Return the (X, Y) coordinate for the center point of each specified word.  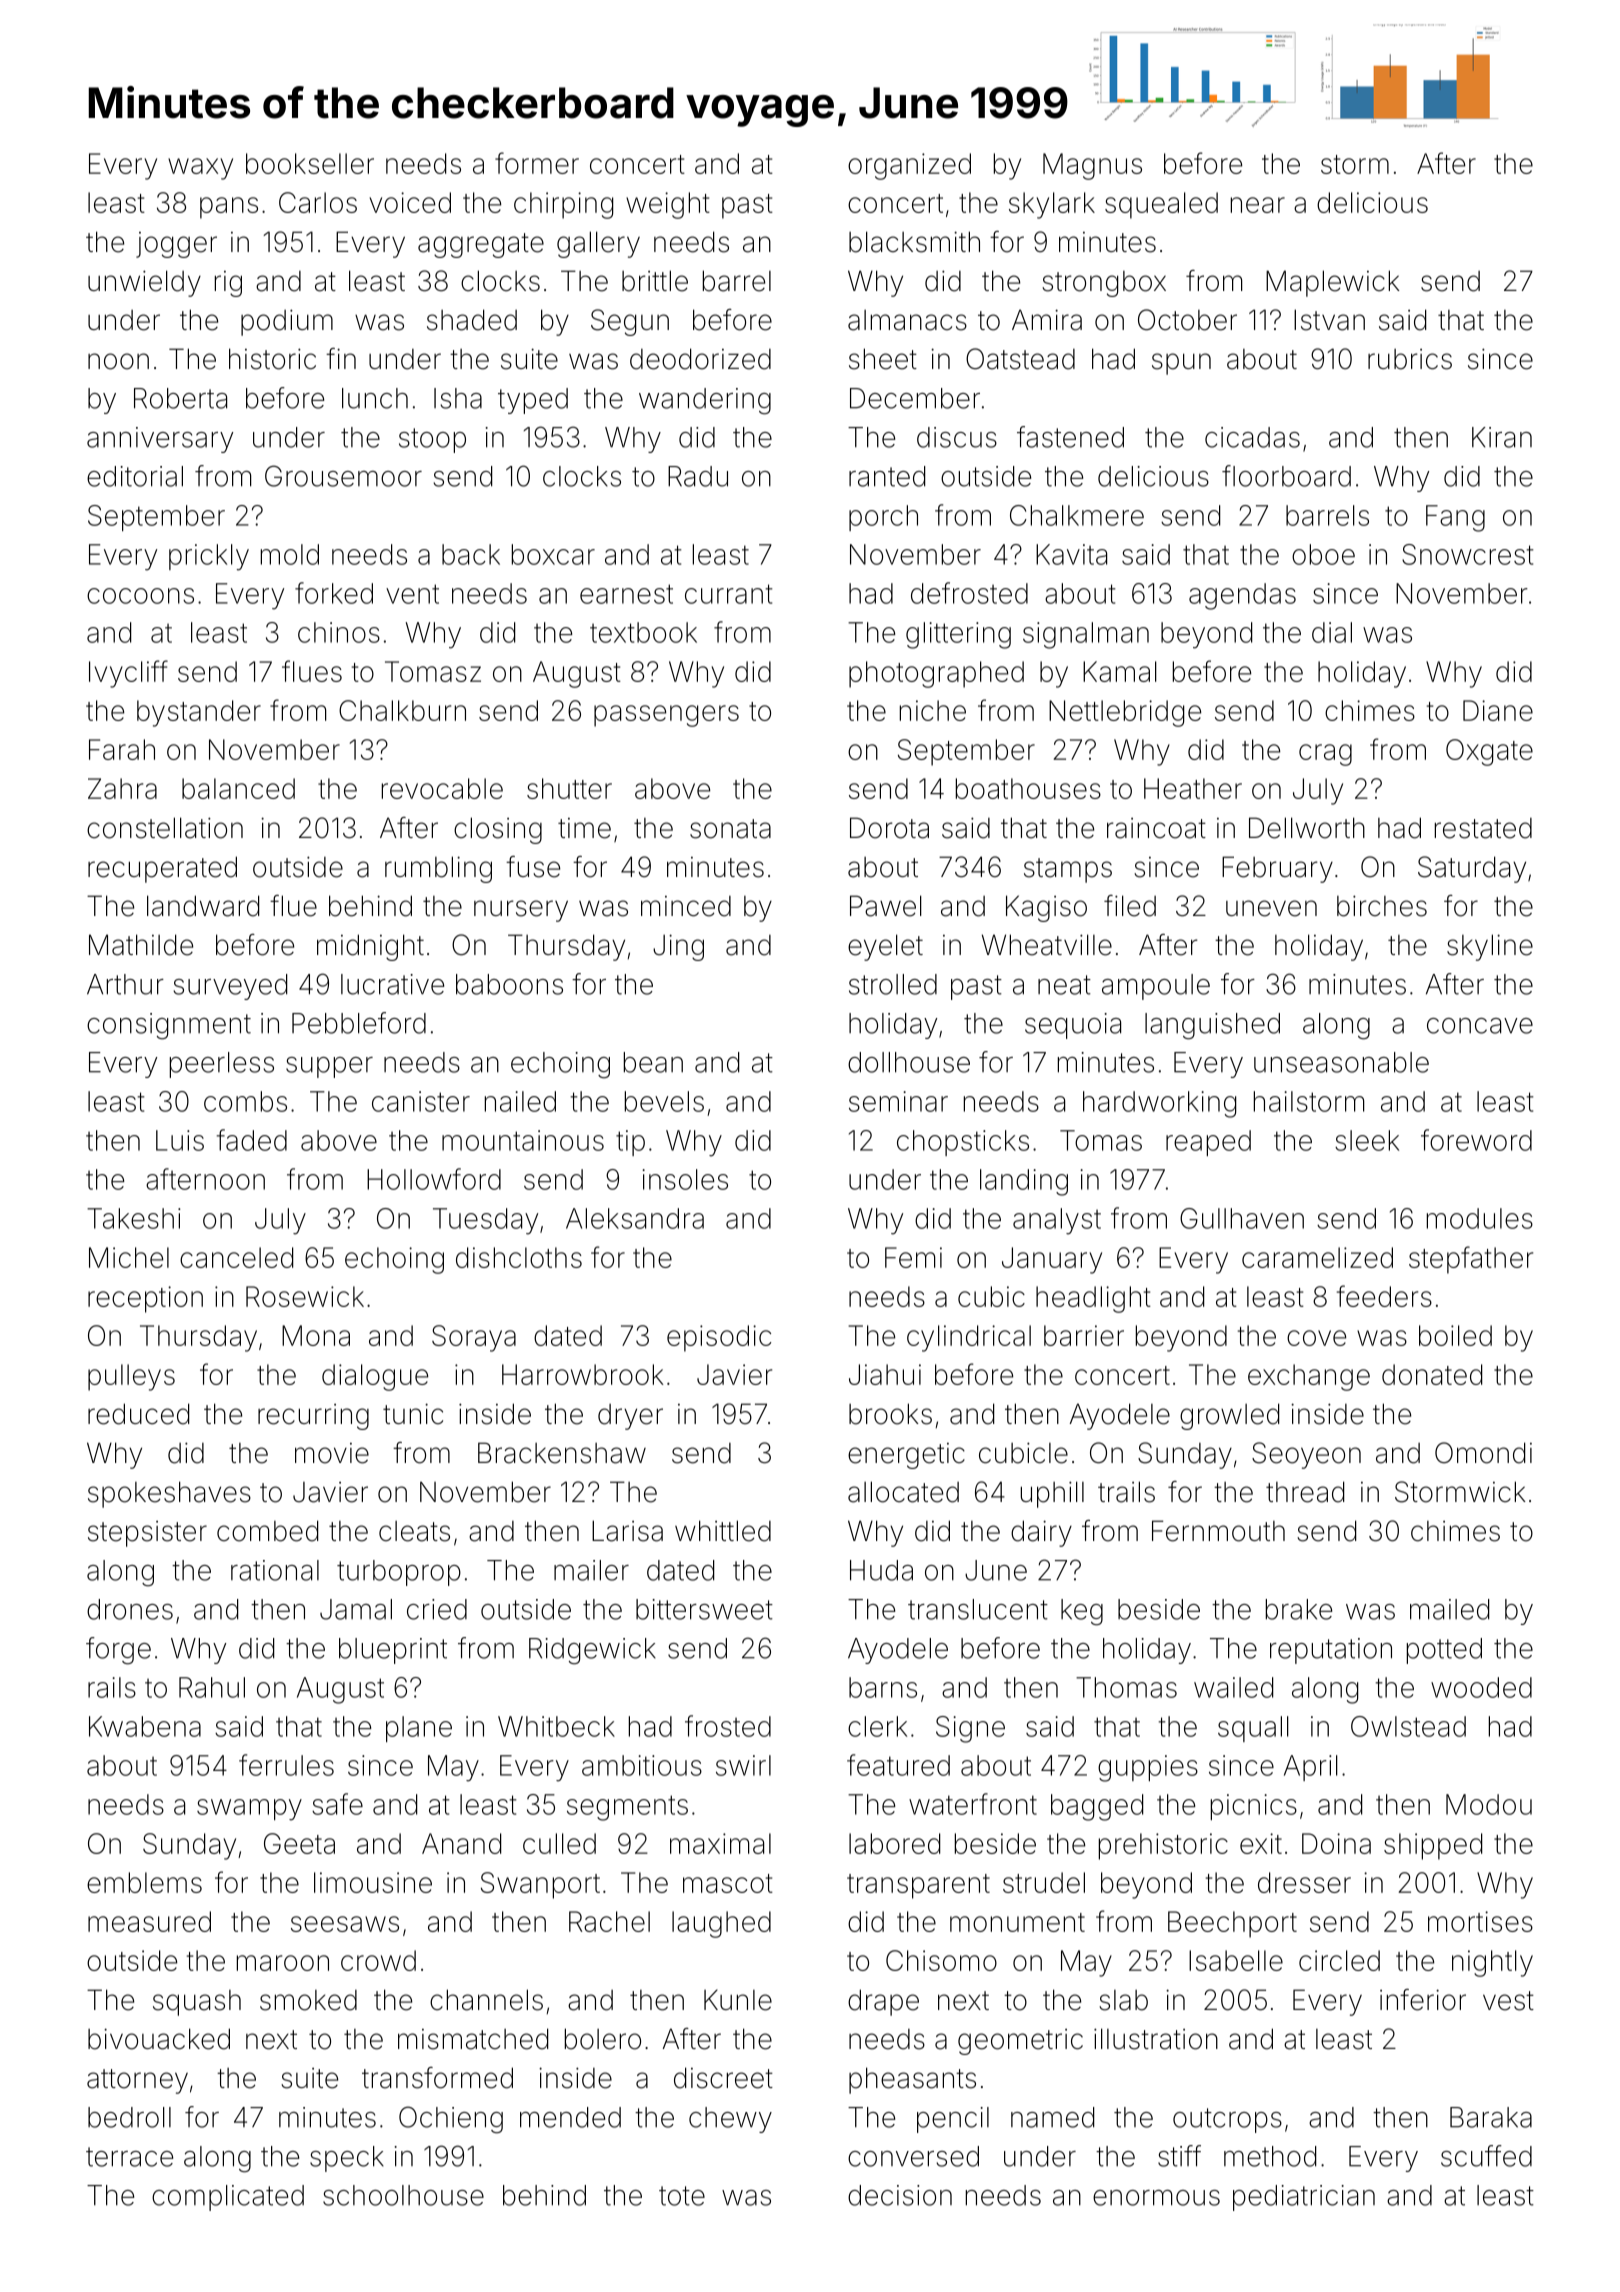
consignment (169, 1026)
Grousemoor (343, 476)
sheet (883, 359)
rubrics (1410, 359)
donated (1432, 1374)
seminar (898, 1101)
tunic (413, 1413)
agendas (1242, 596)
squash (197, 2003)
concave (1480, 1026)
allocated (903, 1492)
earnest (626, 594)
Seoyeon (1306, 1455)
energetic (906, 1456)
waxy (200, 169)
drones (130, 1609)
